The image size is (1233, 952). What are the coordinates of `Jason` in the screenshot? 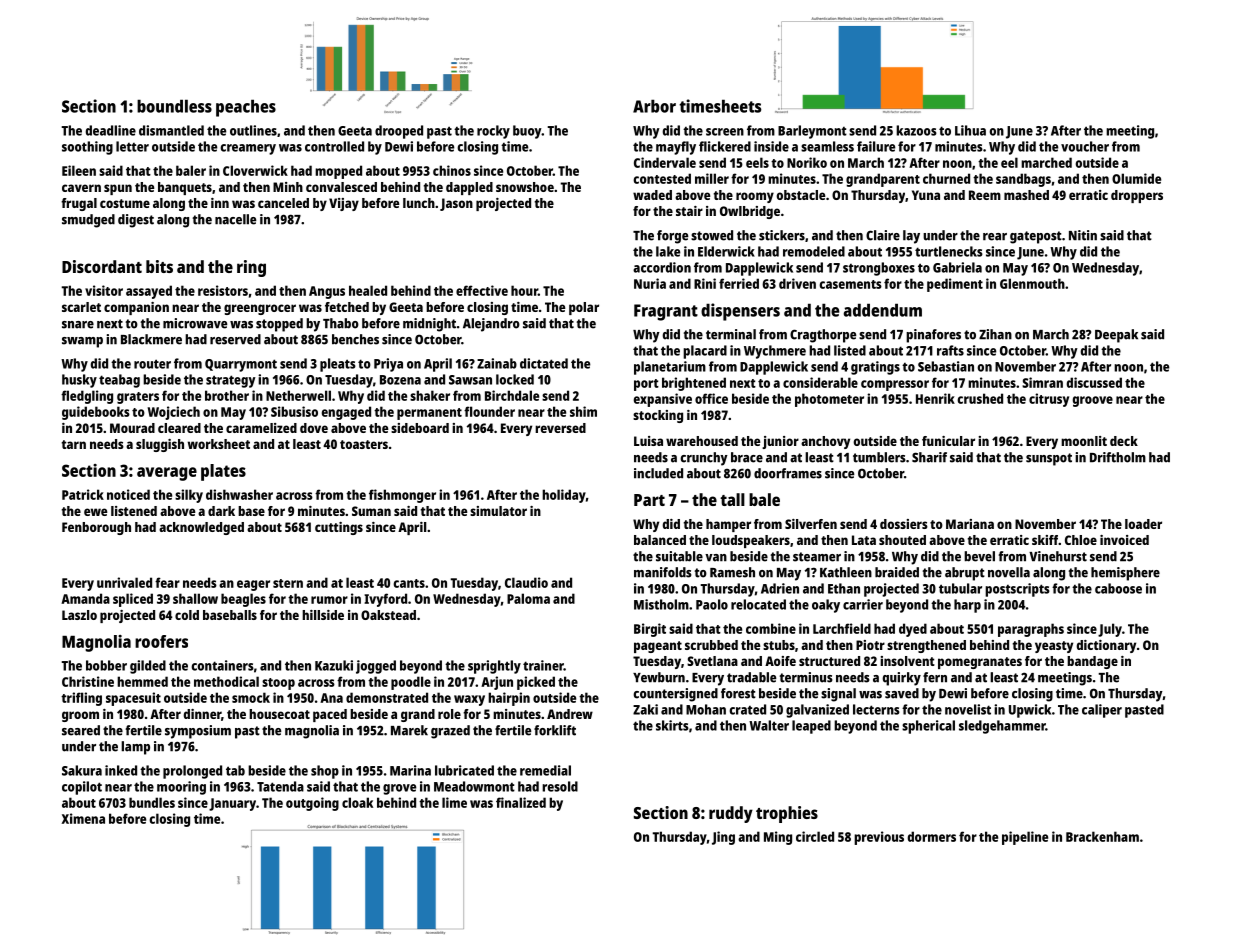 It's located at (456, 204).
